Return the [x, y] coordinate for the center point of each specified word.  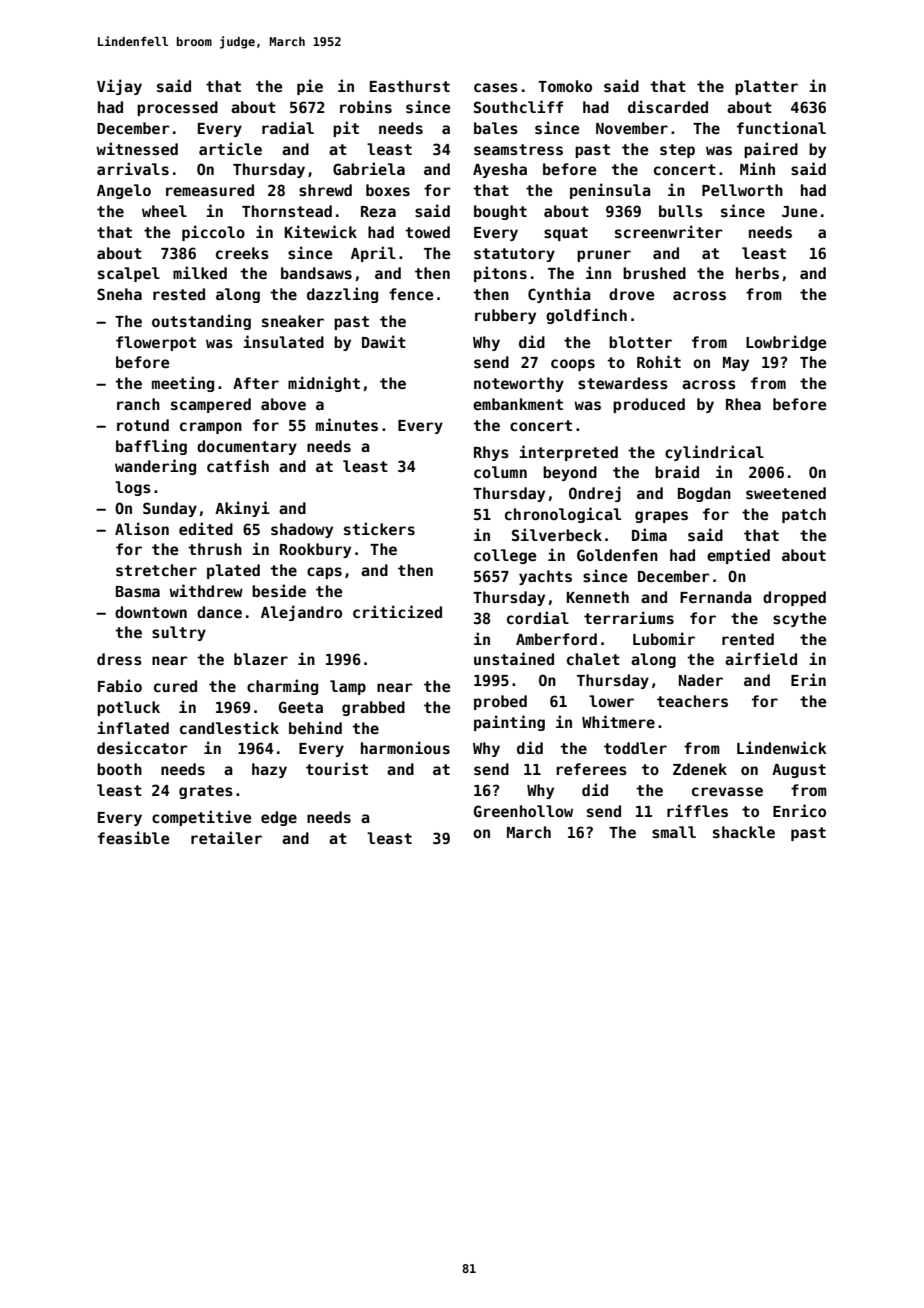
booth [119, 769]
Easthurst [410, 86]
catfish [238, 465]
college [505, 556]
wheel [164, 211]
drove [631, 294]
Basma [138, 591]
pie [310, 87]
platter [766, 87]
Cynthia [559, 295]
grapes [661, 517]
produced [649, 405]
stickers [379, 528]
